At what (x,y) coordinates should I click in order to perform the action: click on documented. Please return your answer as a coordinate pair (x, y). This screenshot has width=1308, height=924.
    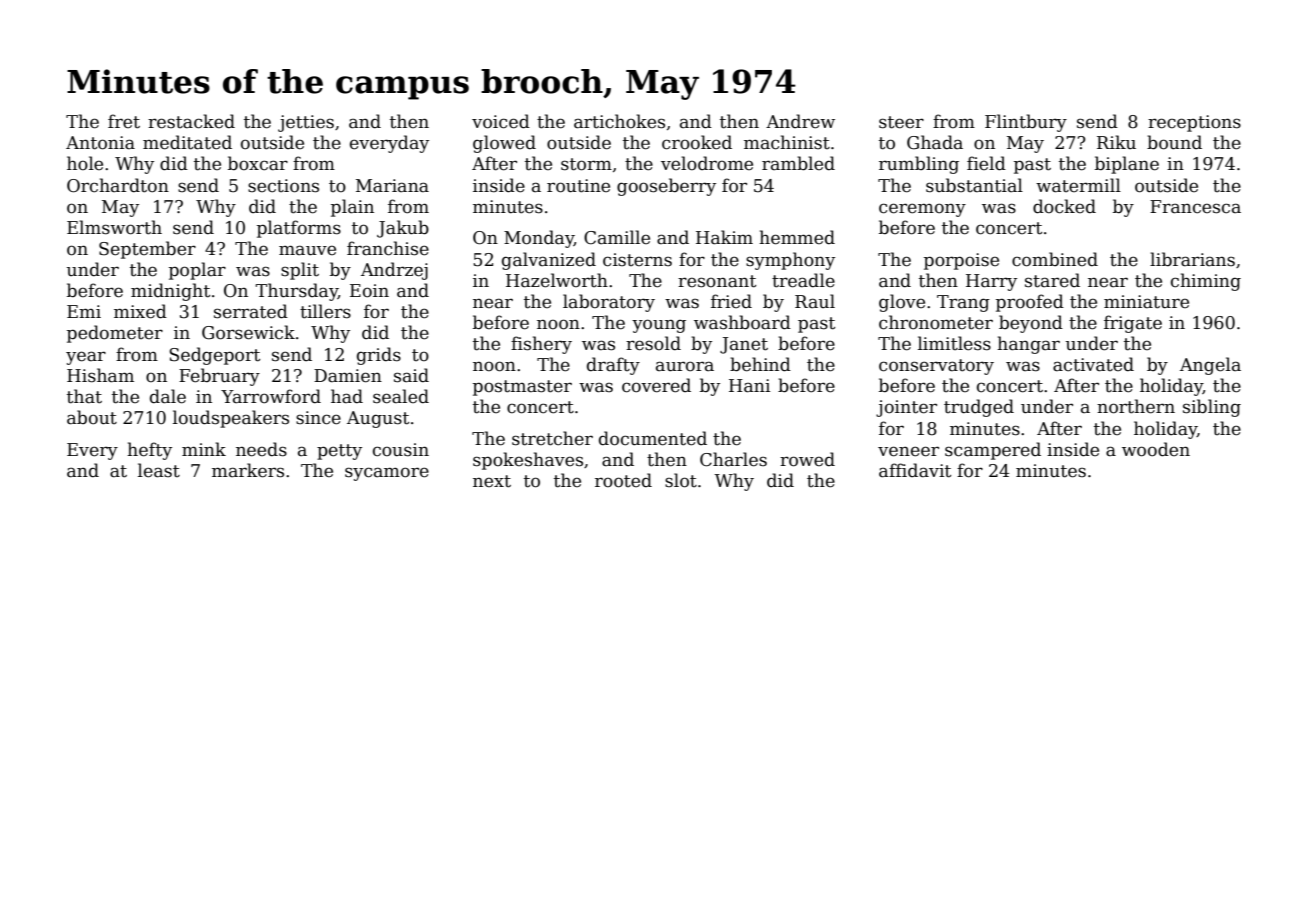
    Looking at the image, I should click on (653, 438).
